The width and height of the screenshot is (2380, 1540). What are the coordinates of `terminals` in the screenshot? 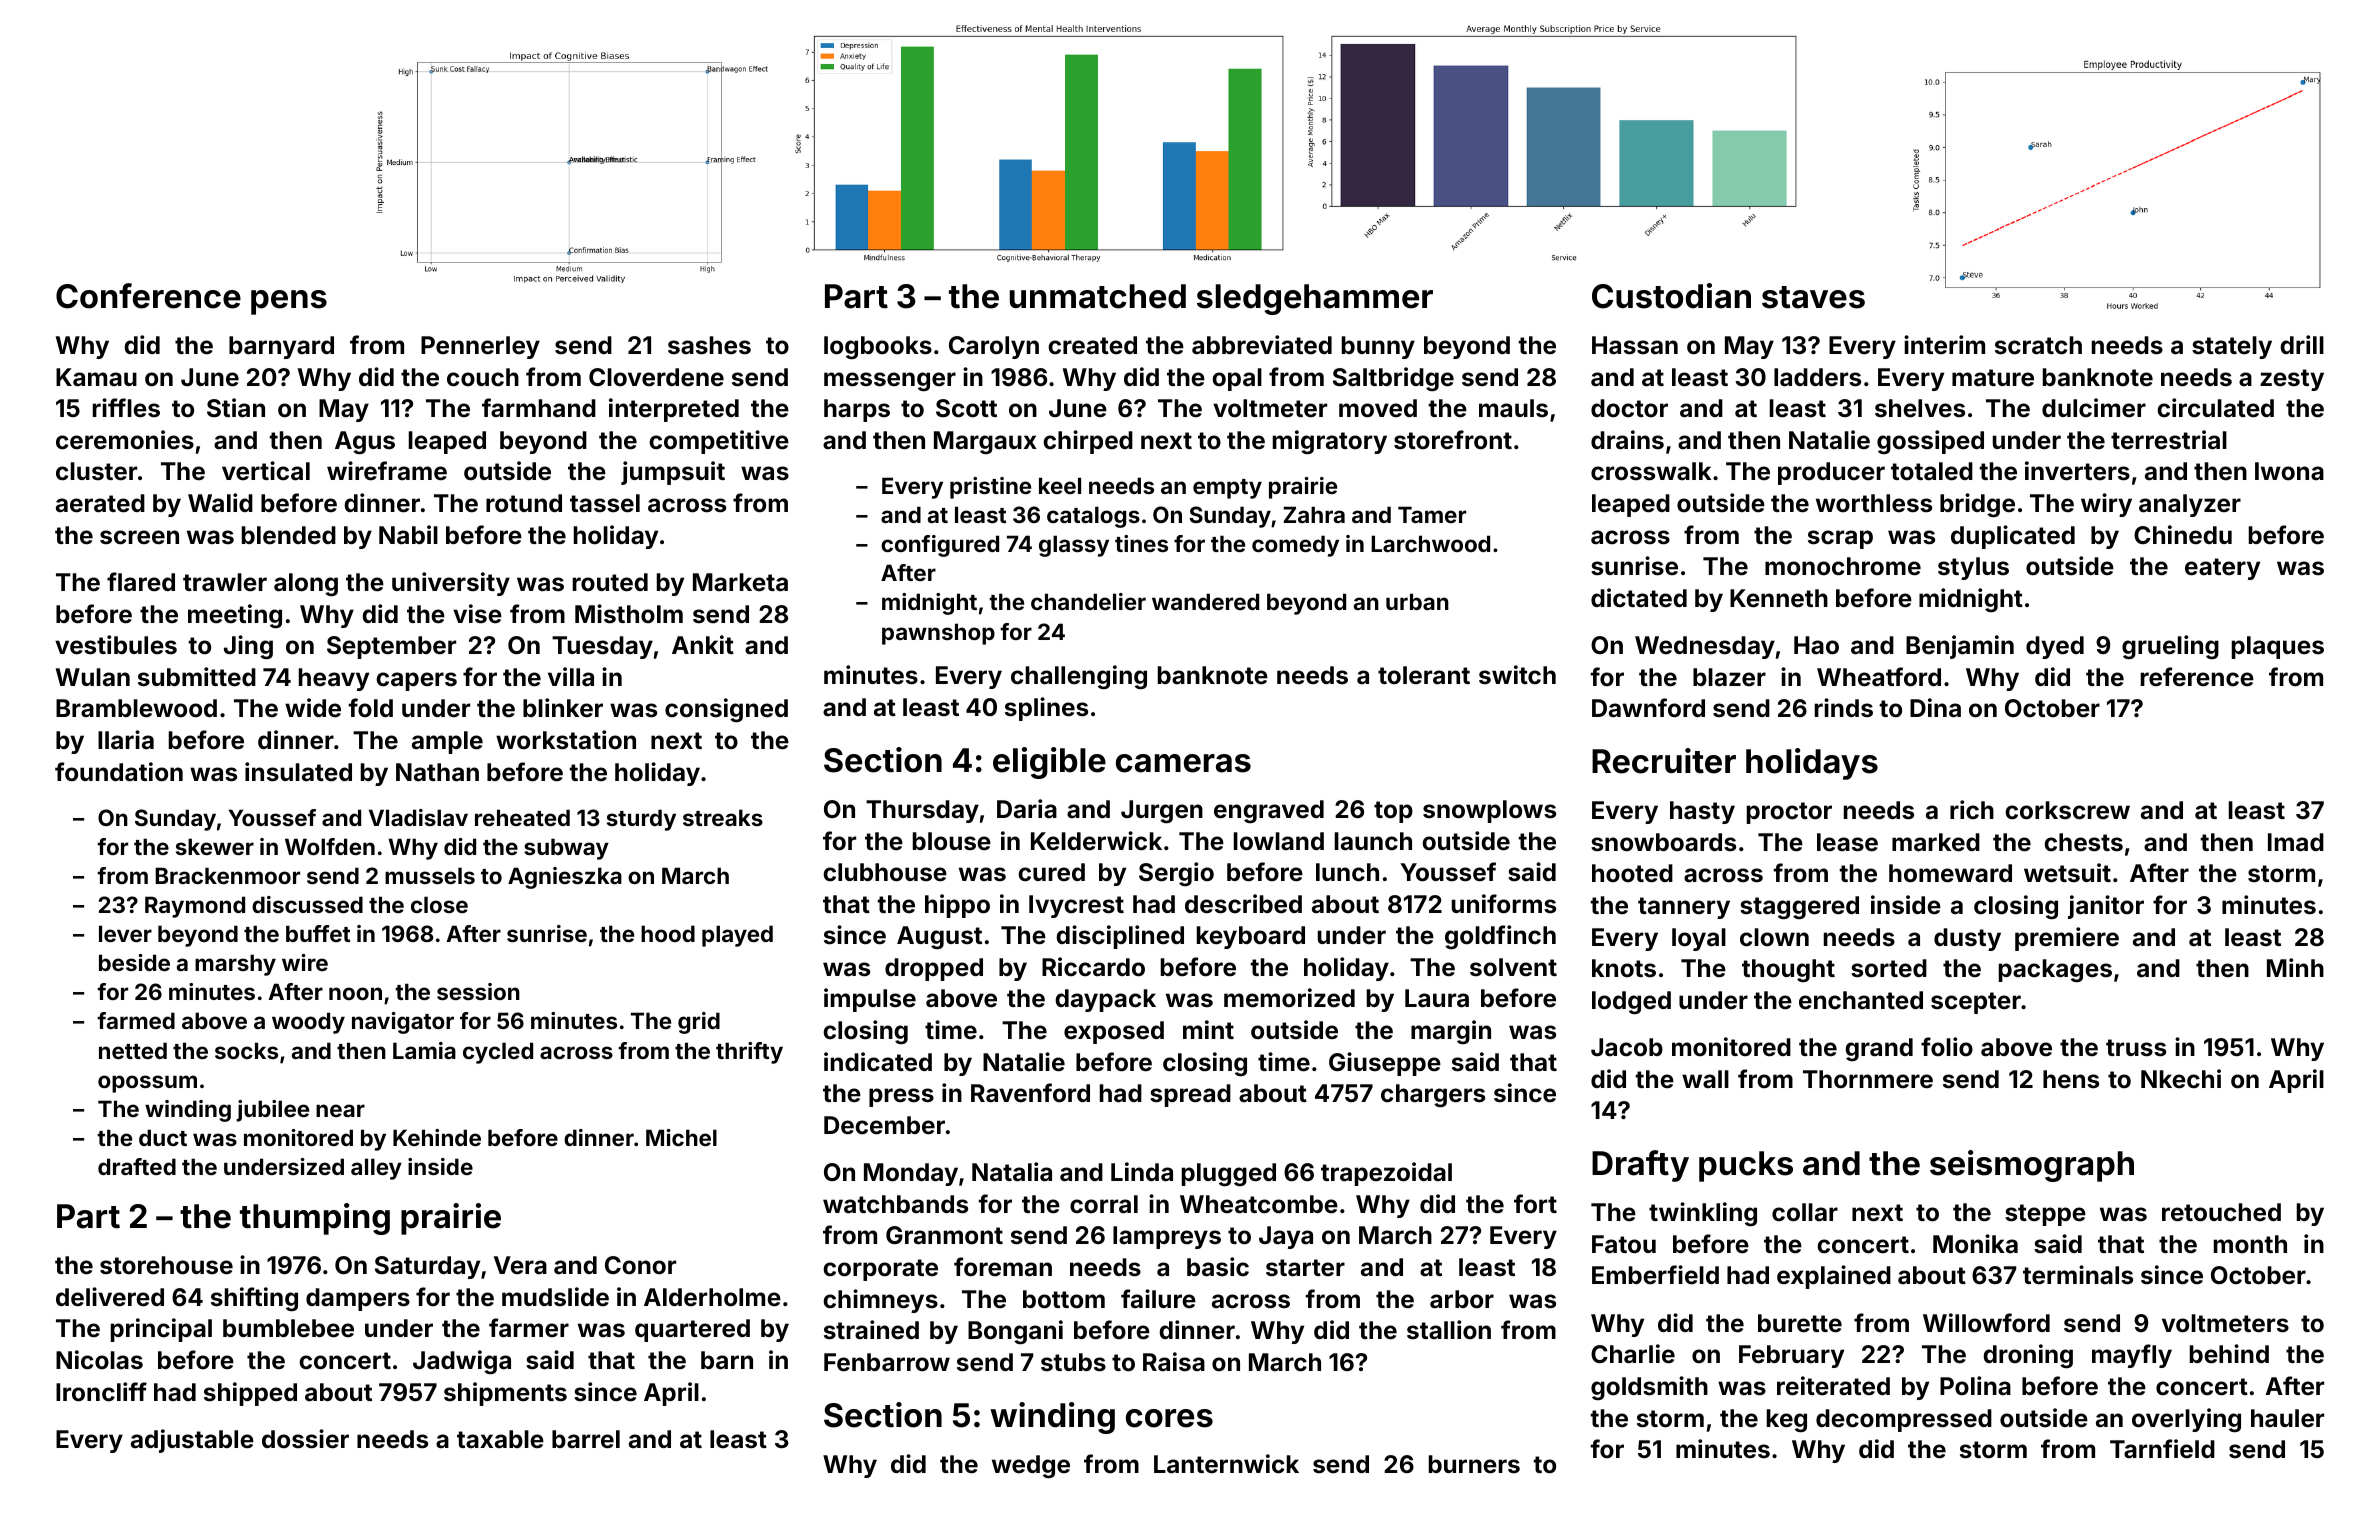 It's located at (2078, 1275).
